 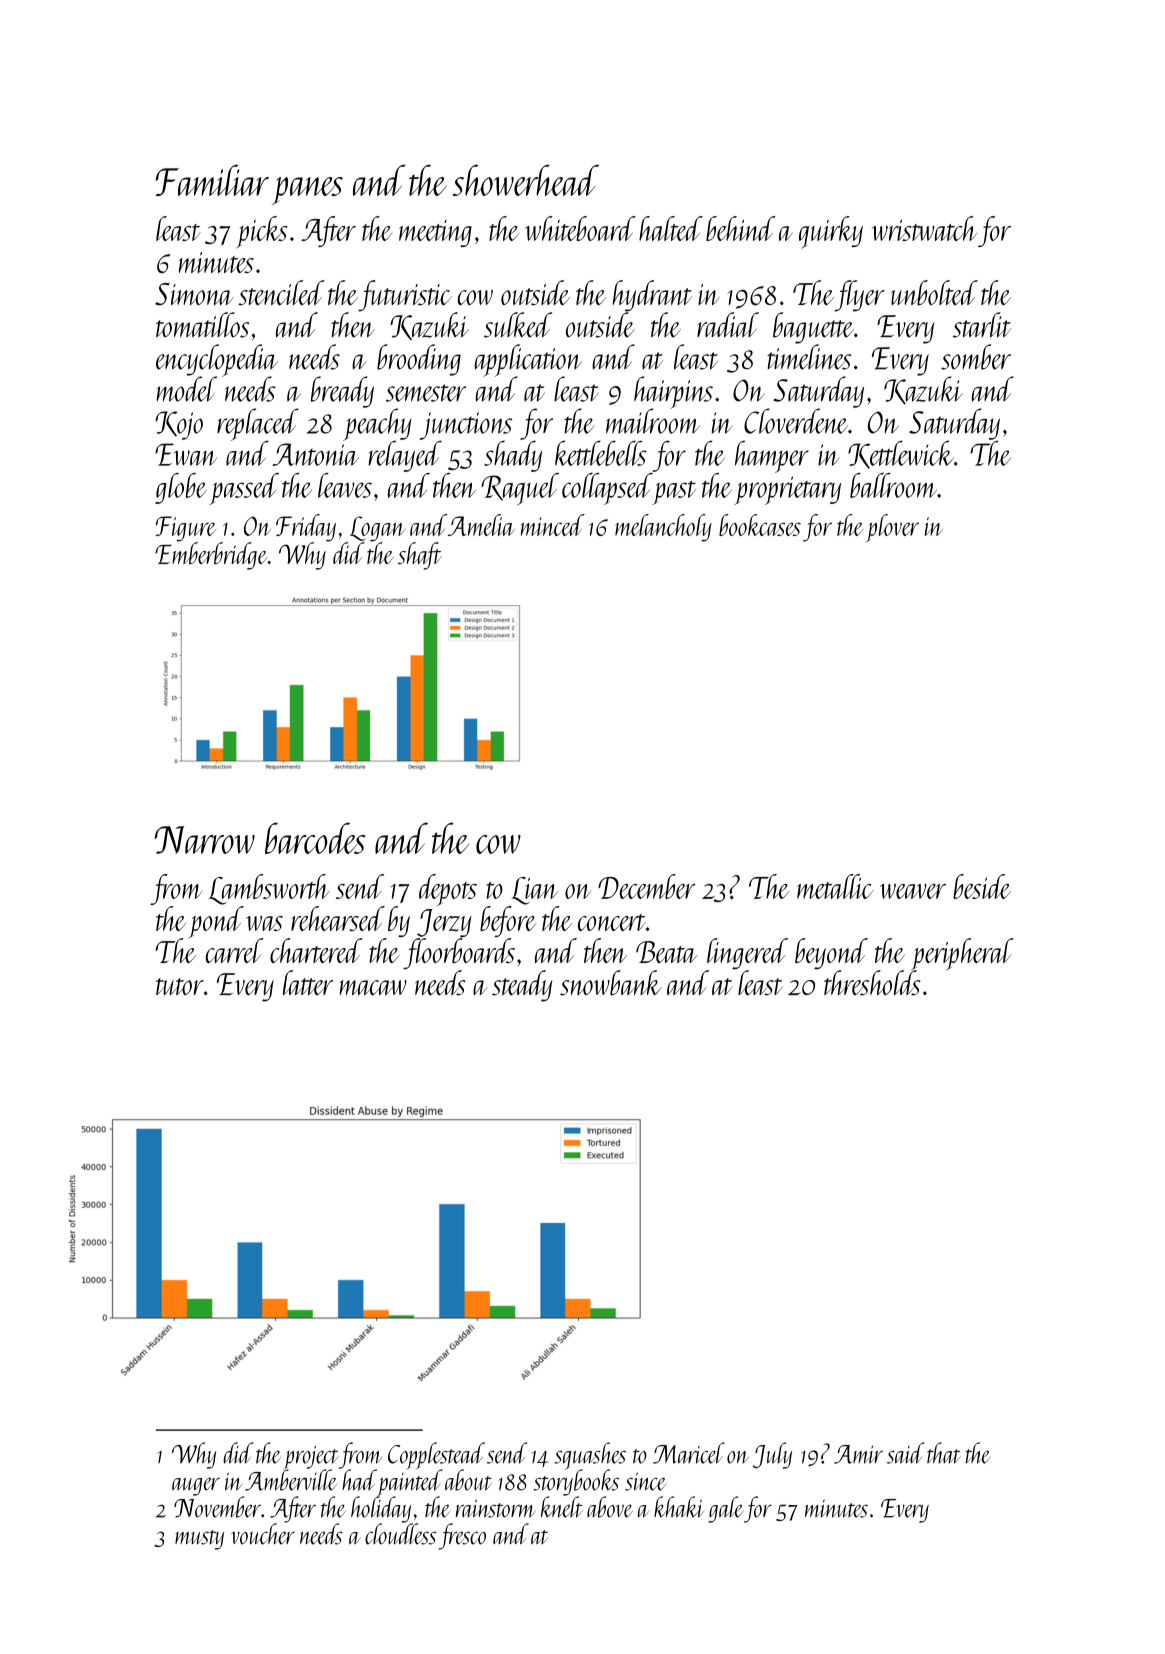 What do you see at coordinates (872, 983) in the screenshot?
I see `thresholds` at bounding box center [872, 983].
